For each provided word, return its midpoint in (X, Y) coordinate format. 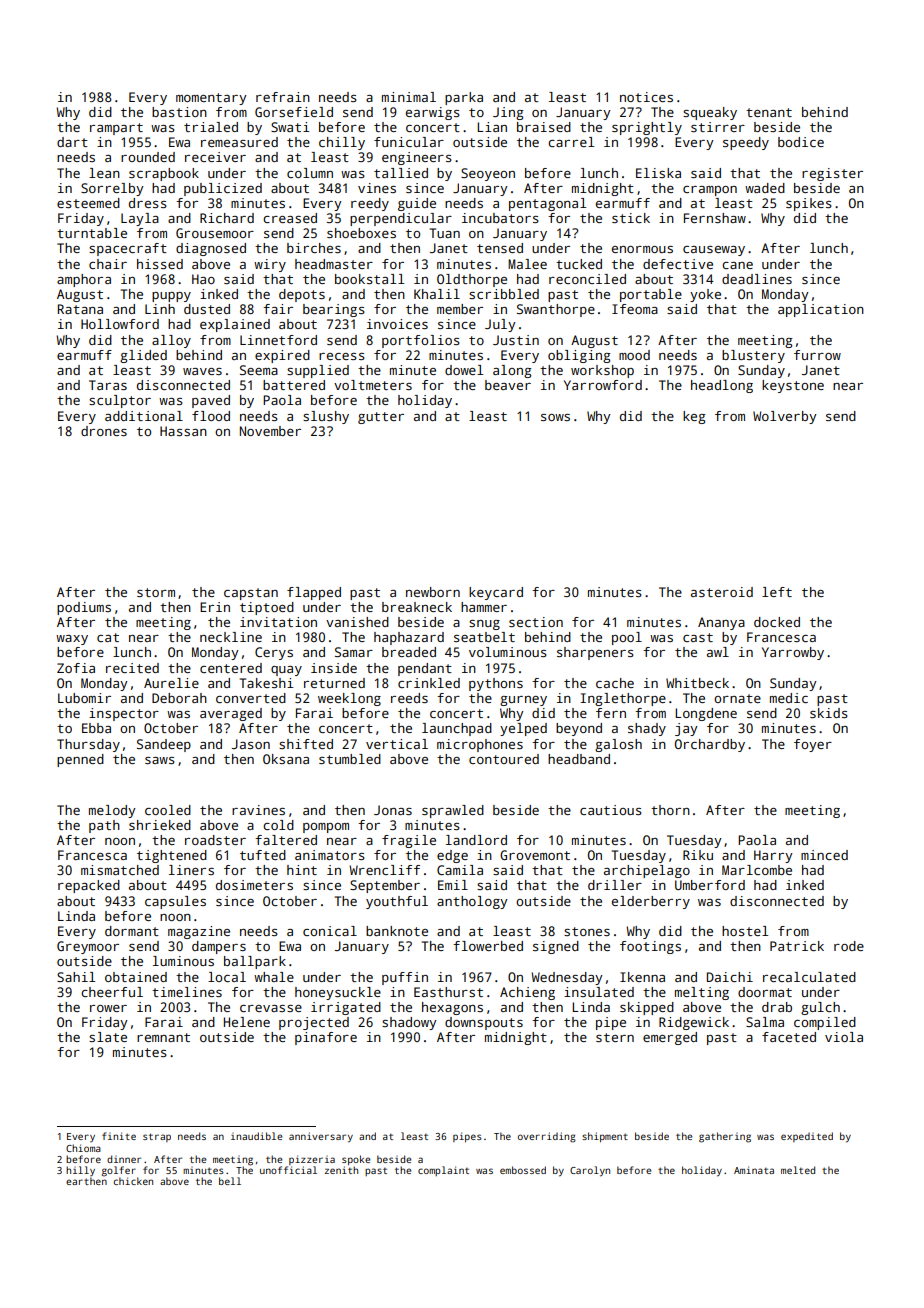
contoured (504, 759)
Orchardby (710, 745)
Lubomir (84, 698)
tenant (769, 112)
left (777, 592)
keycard (496, 593)
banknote (397, 931)
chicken (133, 1181)
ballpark (255, 962)
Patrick (797, 946)
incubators (500, 218)
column (310, 173)
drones (104, 431)
